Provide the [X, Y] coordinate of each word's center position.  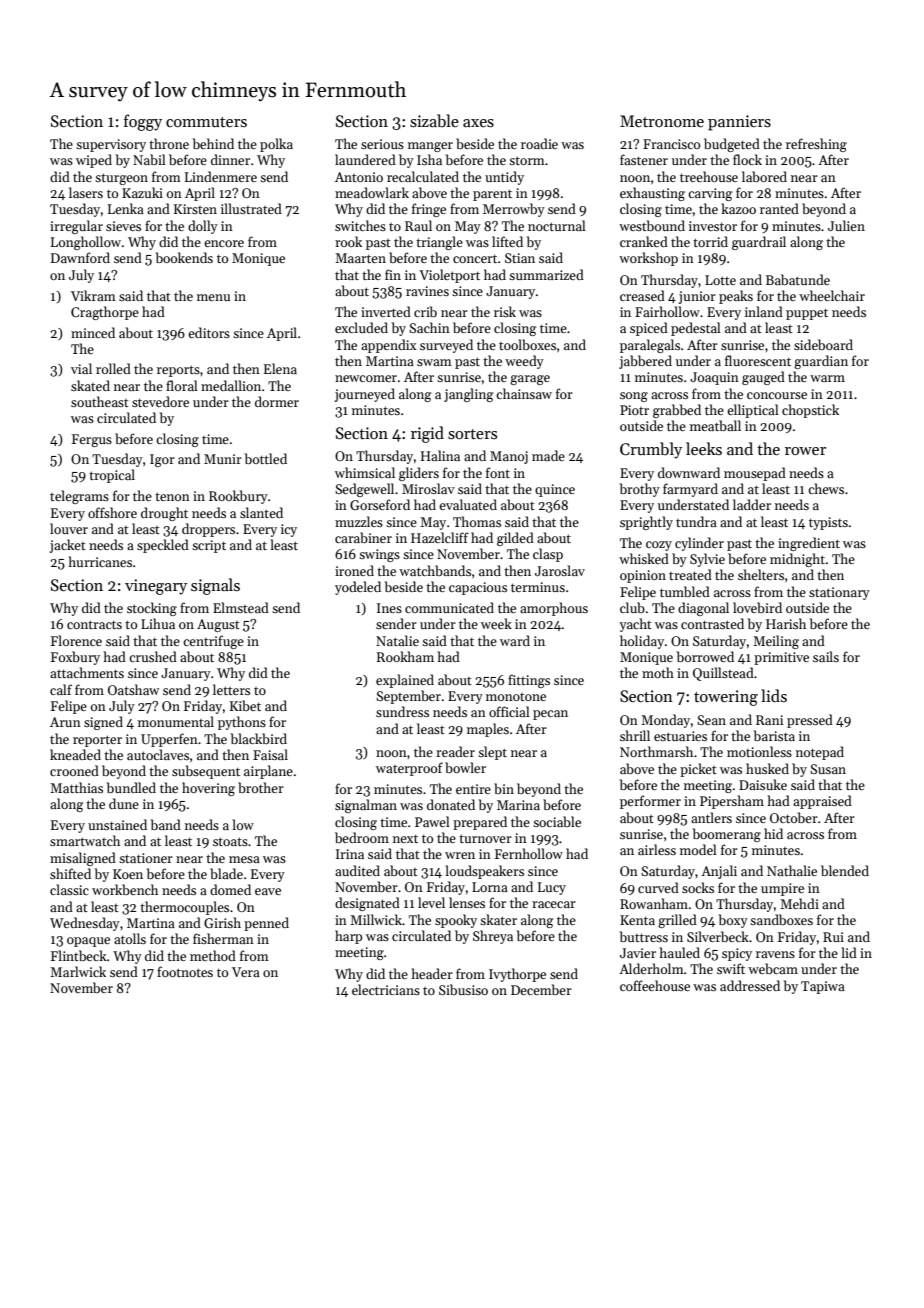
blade [226, 873]
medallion [231, 385]
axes [478, 123]
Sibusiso [463, 989]
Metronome [662, 121]
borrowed [705, 656]
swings [379, 555]
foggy [143, 122]
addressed [750, 985]
